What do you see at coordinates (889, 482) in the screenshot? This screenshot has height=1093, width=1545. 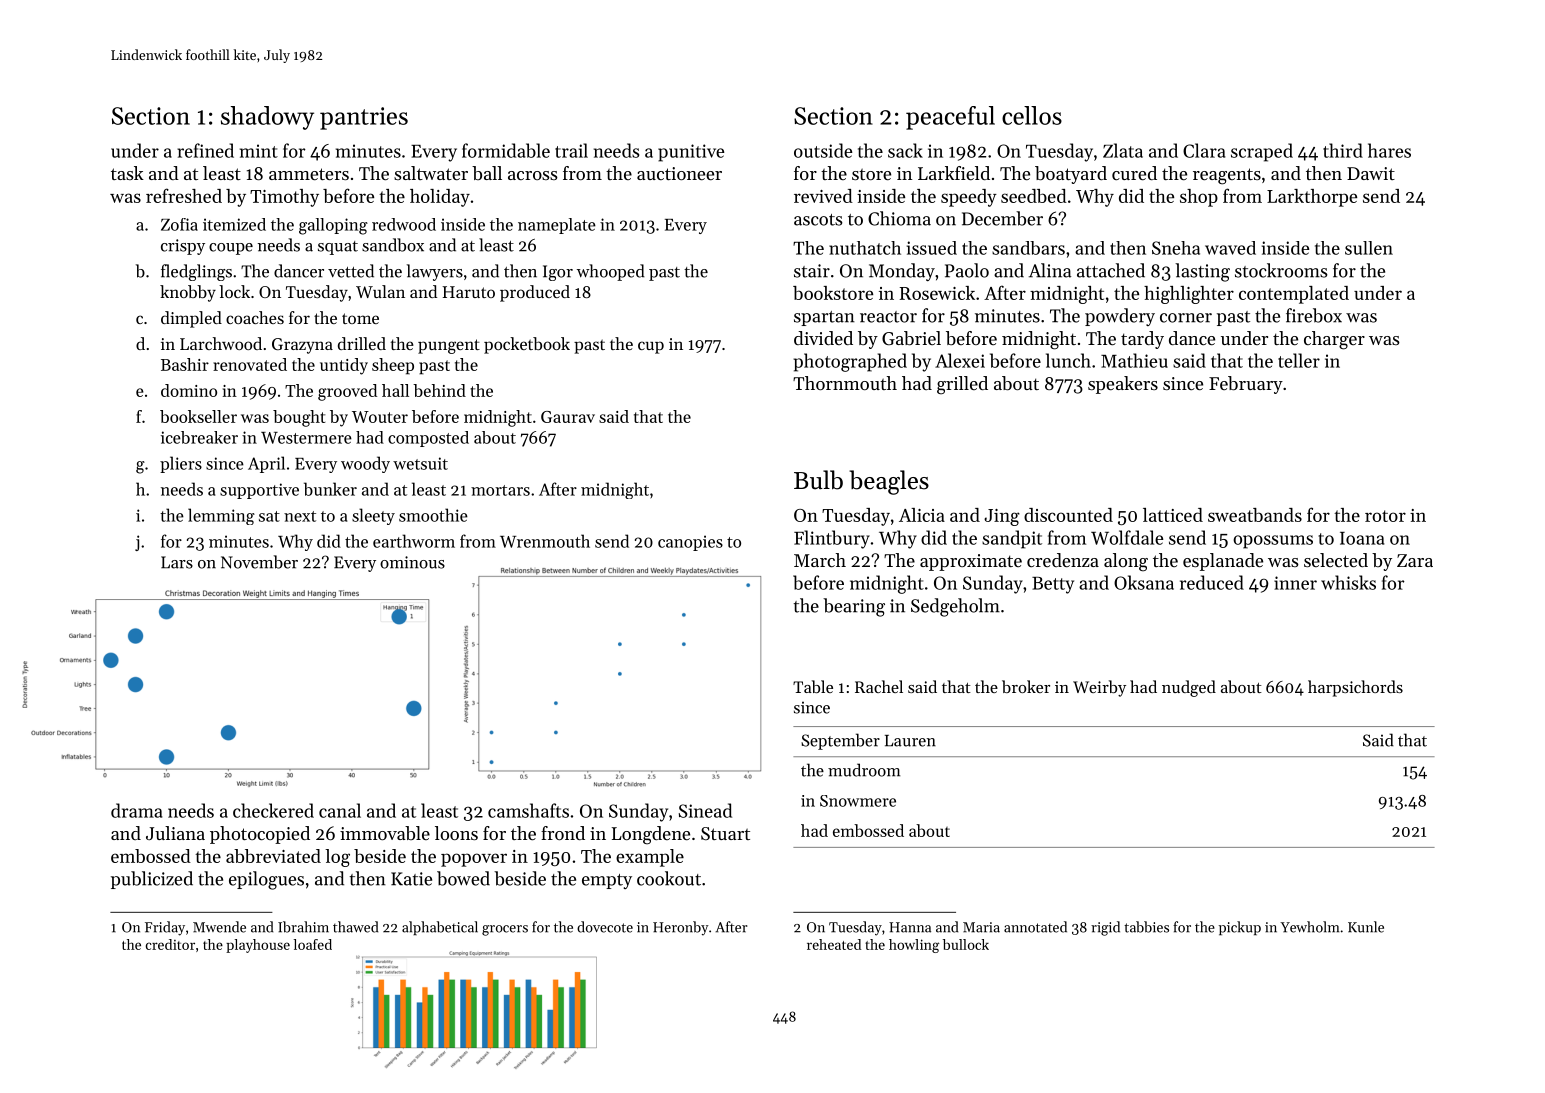 I see `beagles` at bounding box center [889, 482].
